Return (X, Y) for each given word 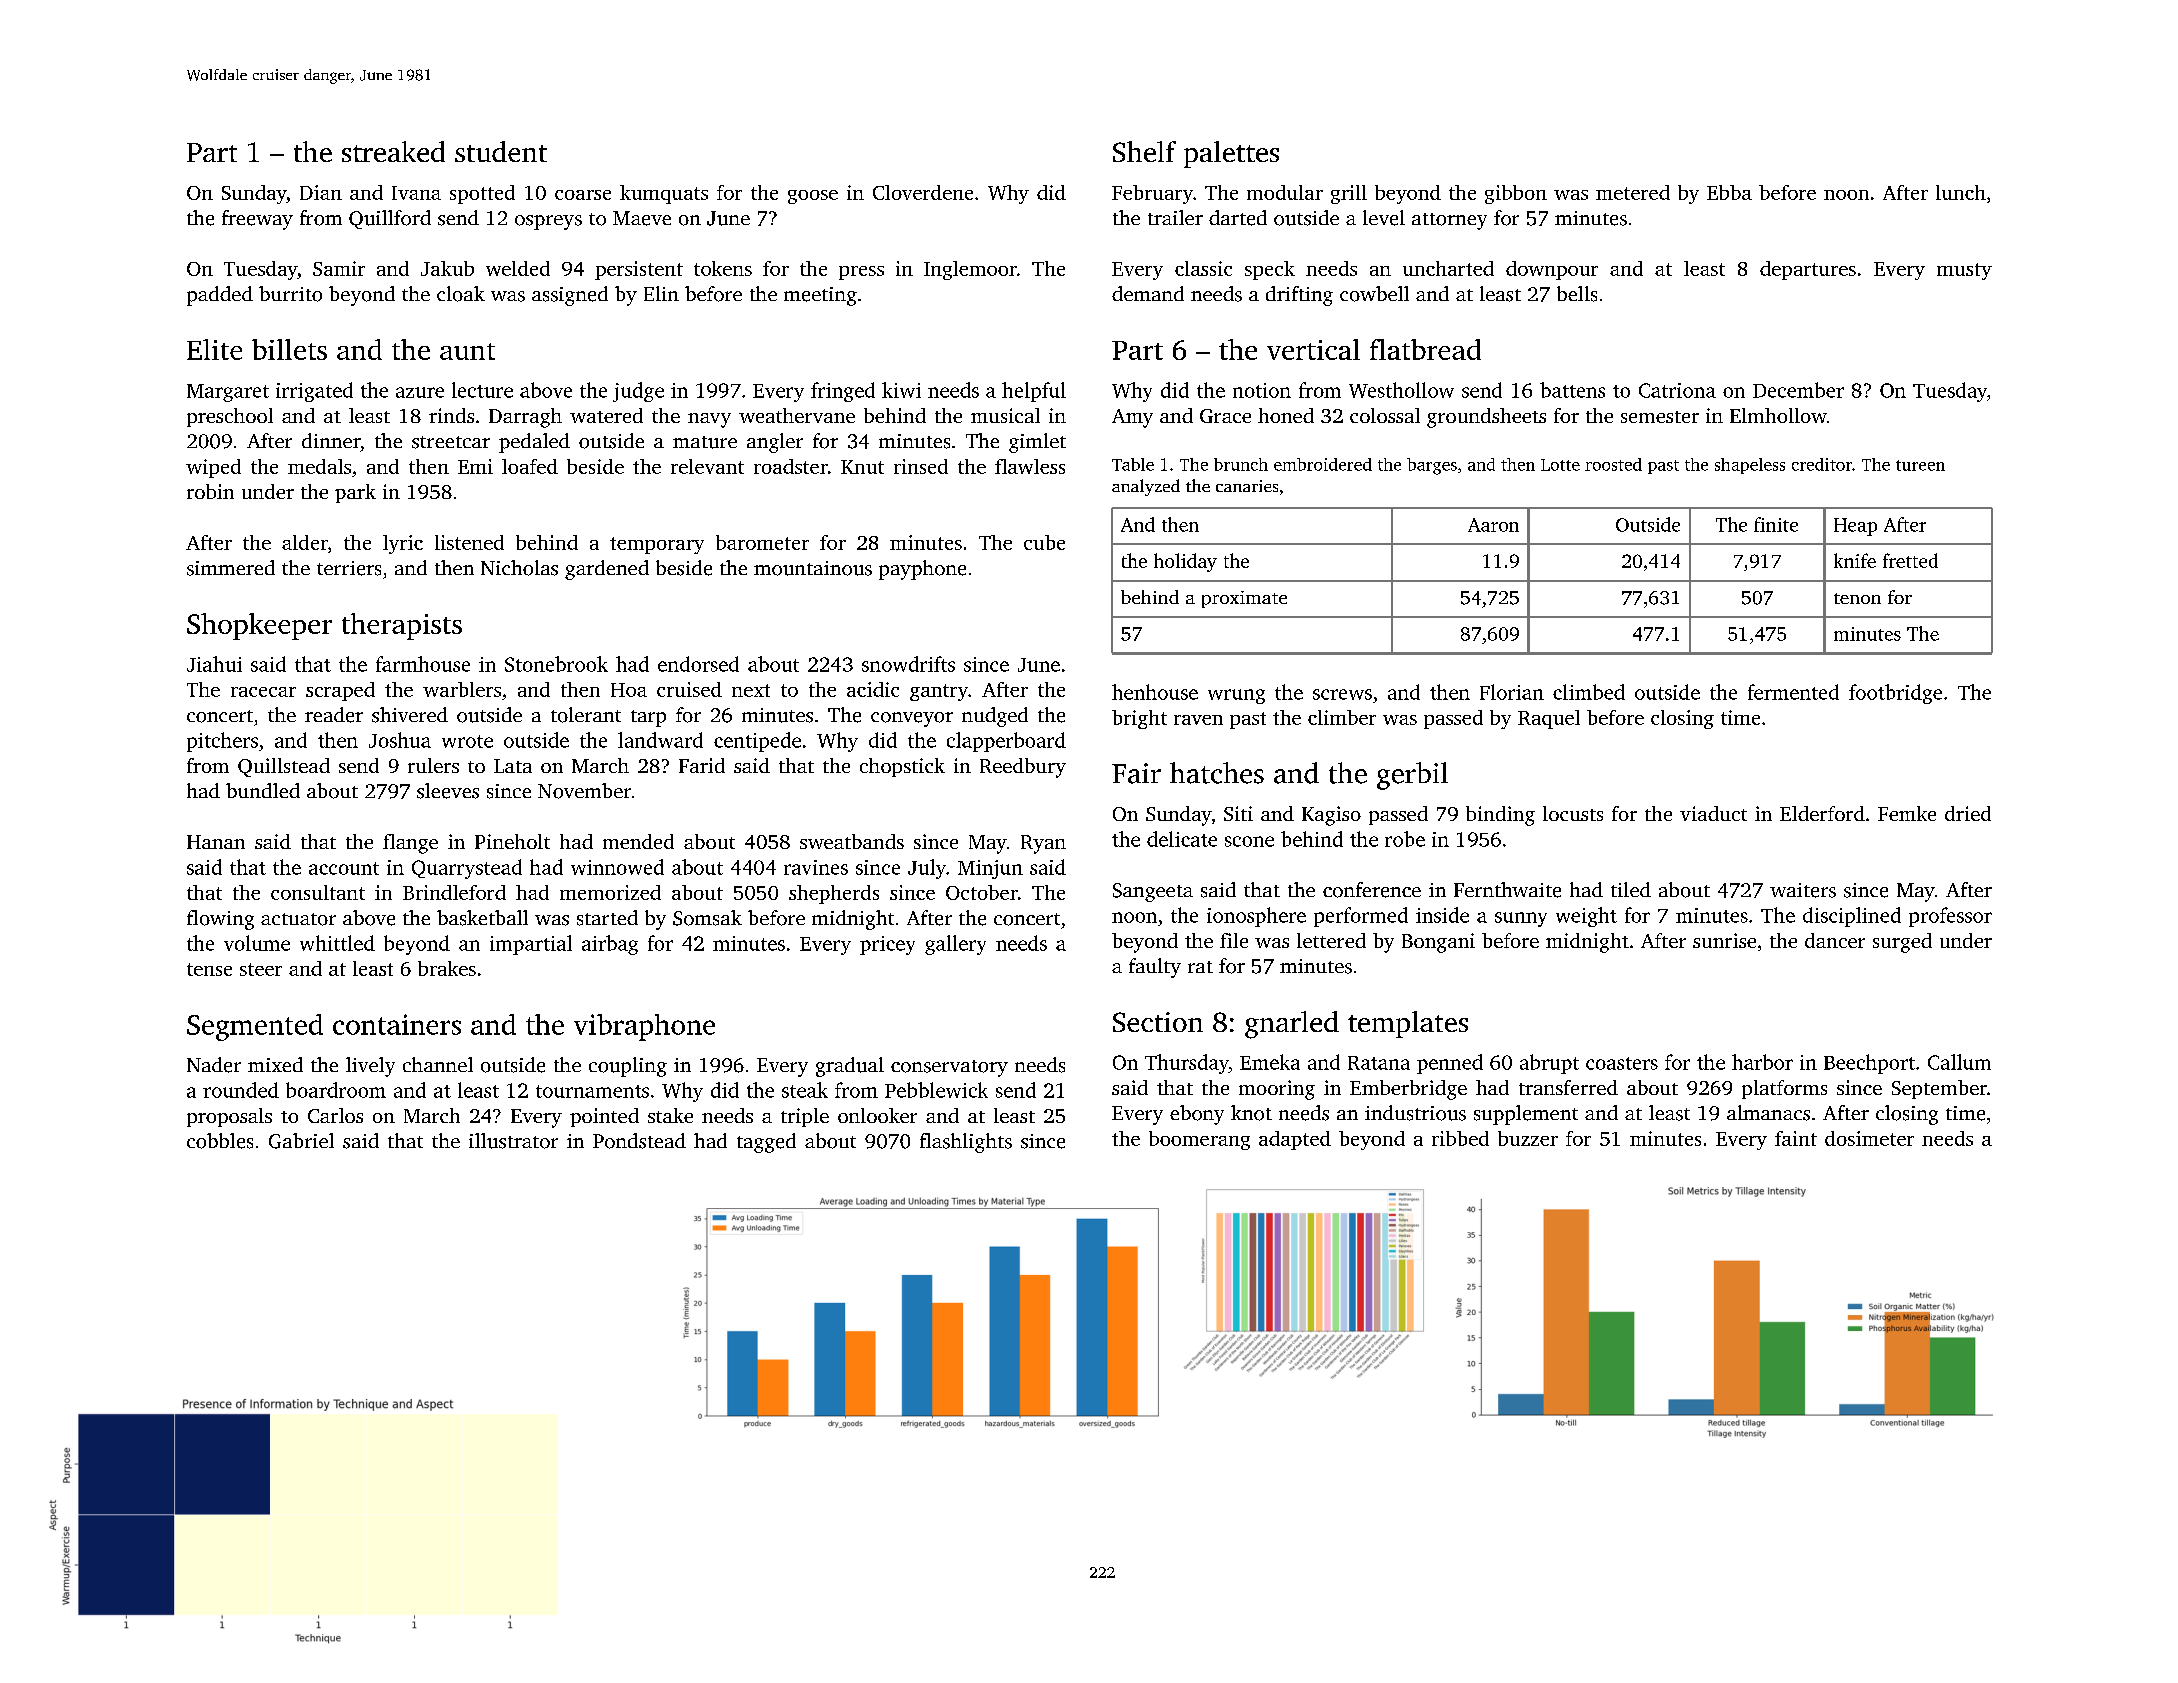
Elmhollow (1778, 415)
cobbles (220, 1141)
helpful (1034, 392)
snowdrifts (908, 664)
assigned (570, 296)
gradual (850, 1067)
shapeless (1750, 466)
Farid (702, 765)
